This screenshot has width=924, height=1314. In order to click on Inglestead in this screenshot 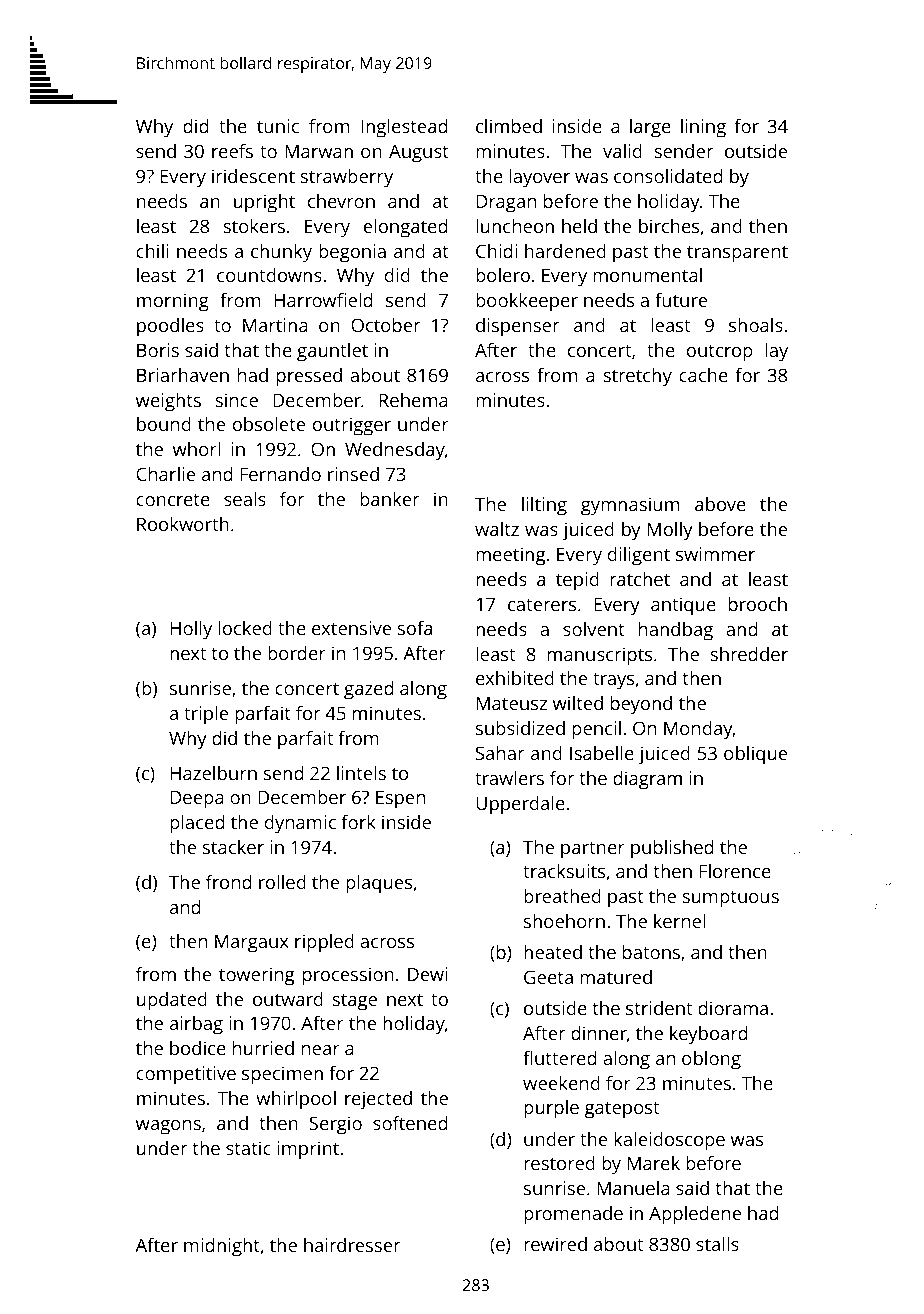, I will do `click(404, 128)`.
